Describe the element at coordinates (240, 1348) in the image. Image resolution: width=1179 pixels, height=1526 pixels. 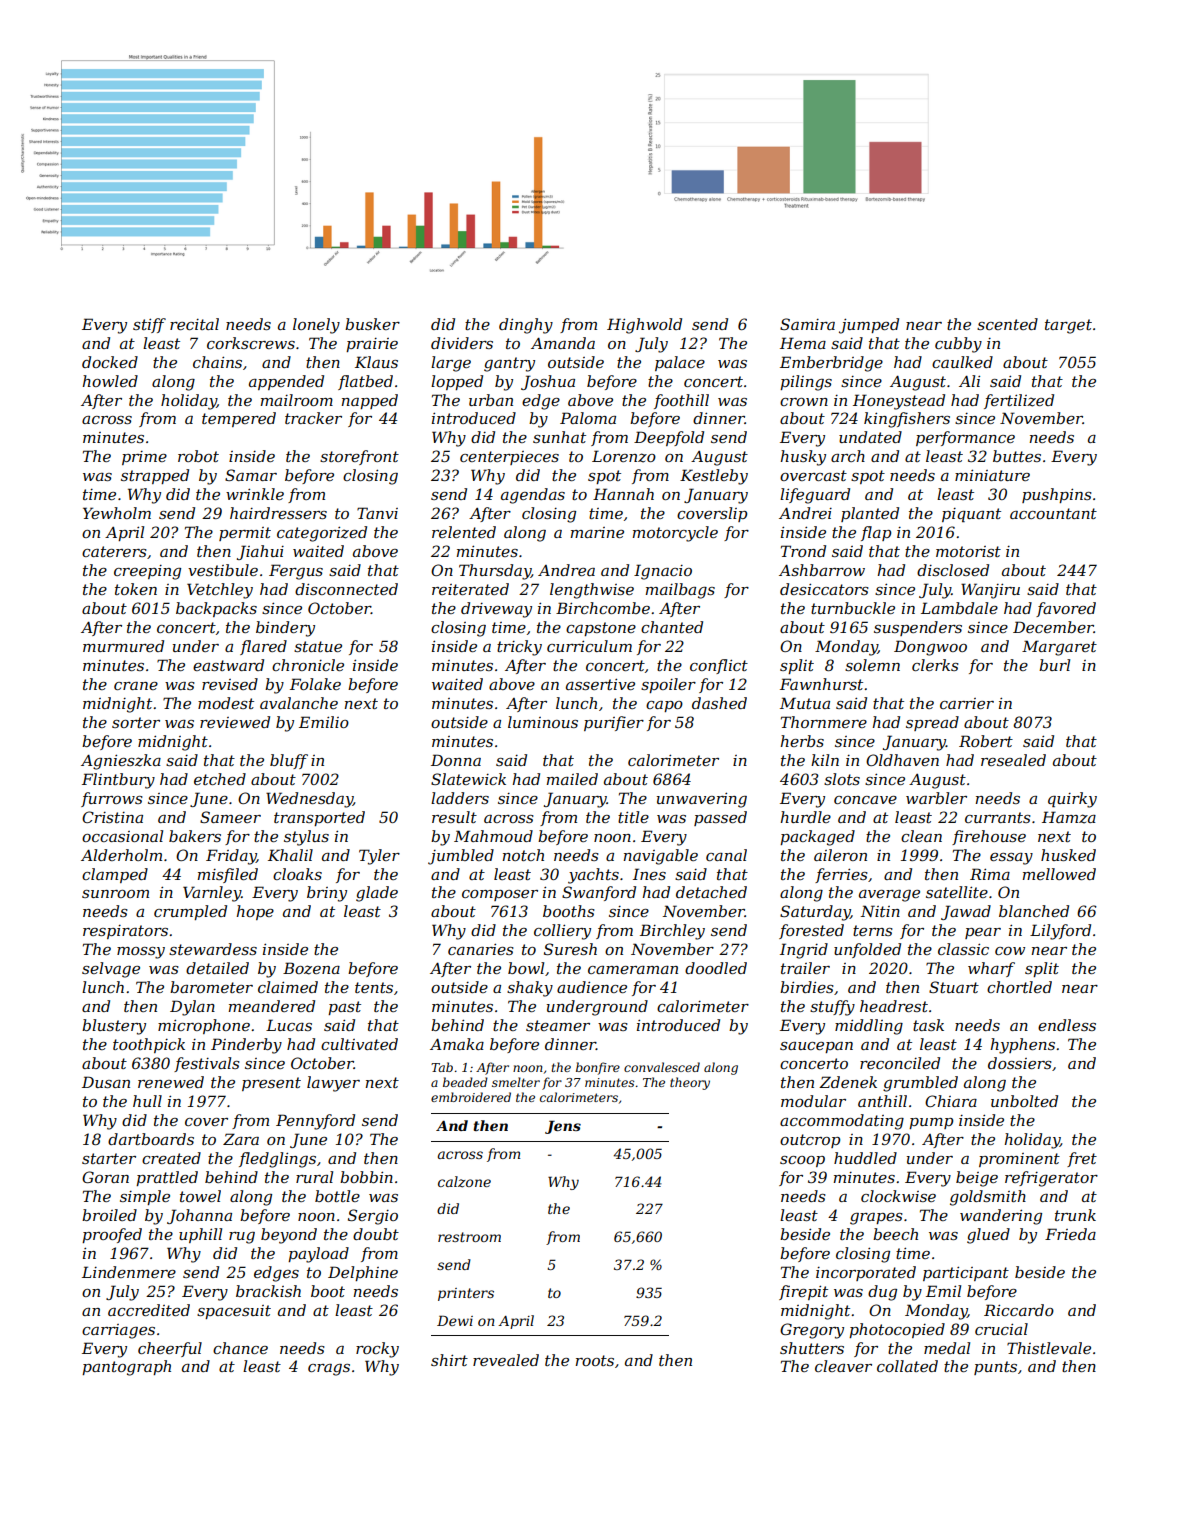
I see `chance` at that location.
